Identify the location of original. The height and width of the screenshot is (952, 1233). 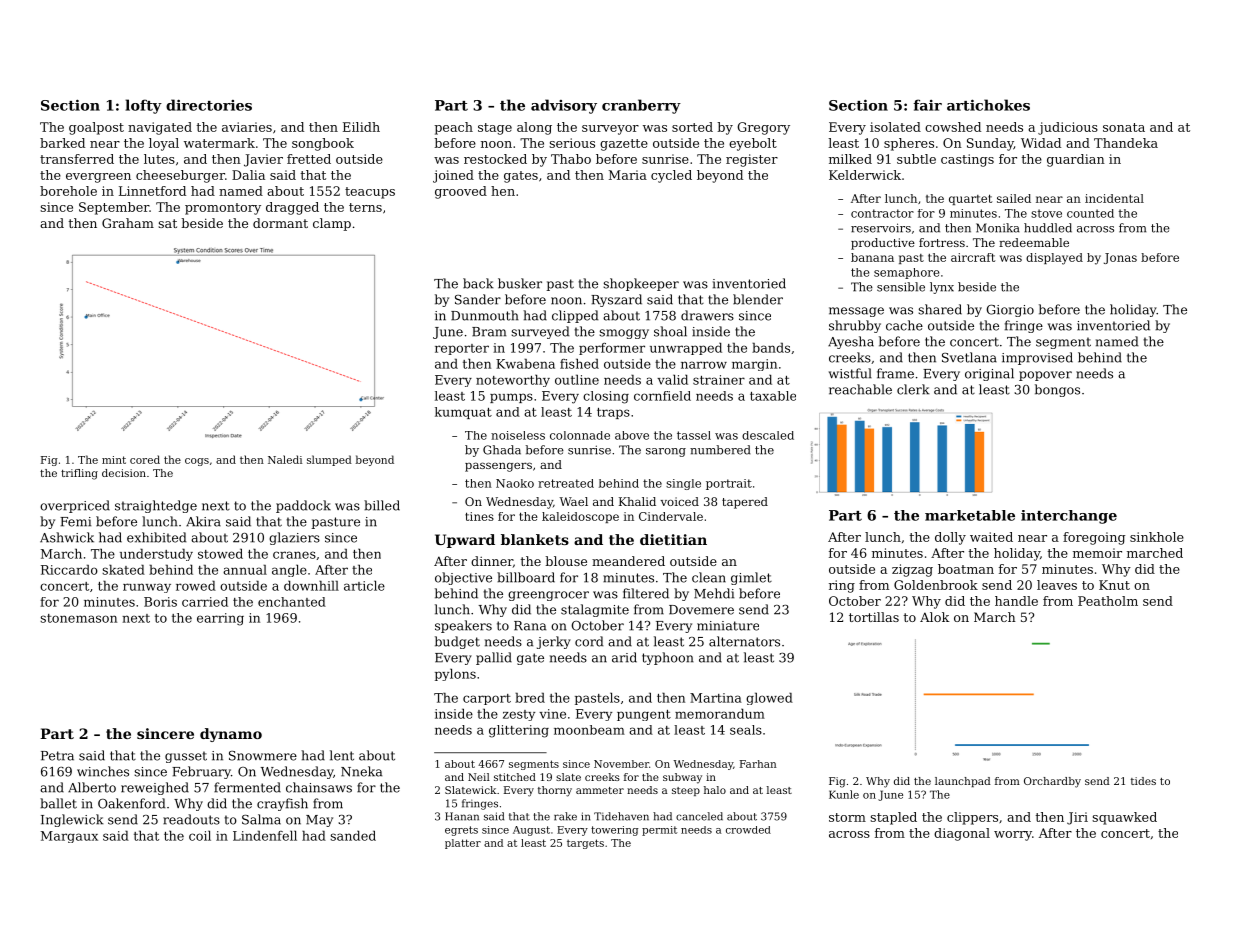
(989, 374).
